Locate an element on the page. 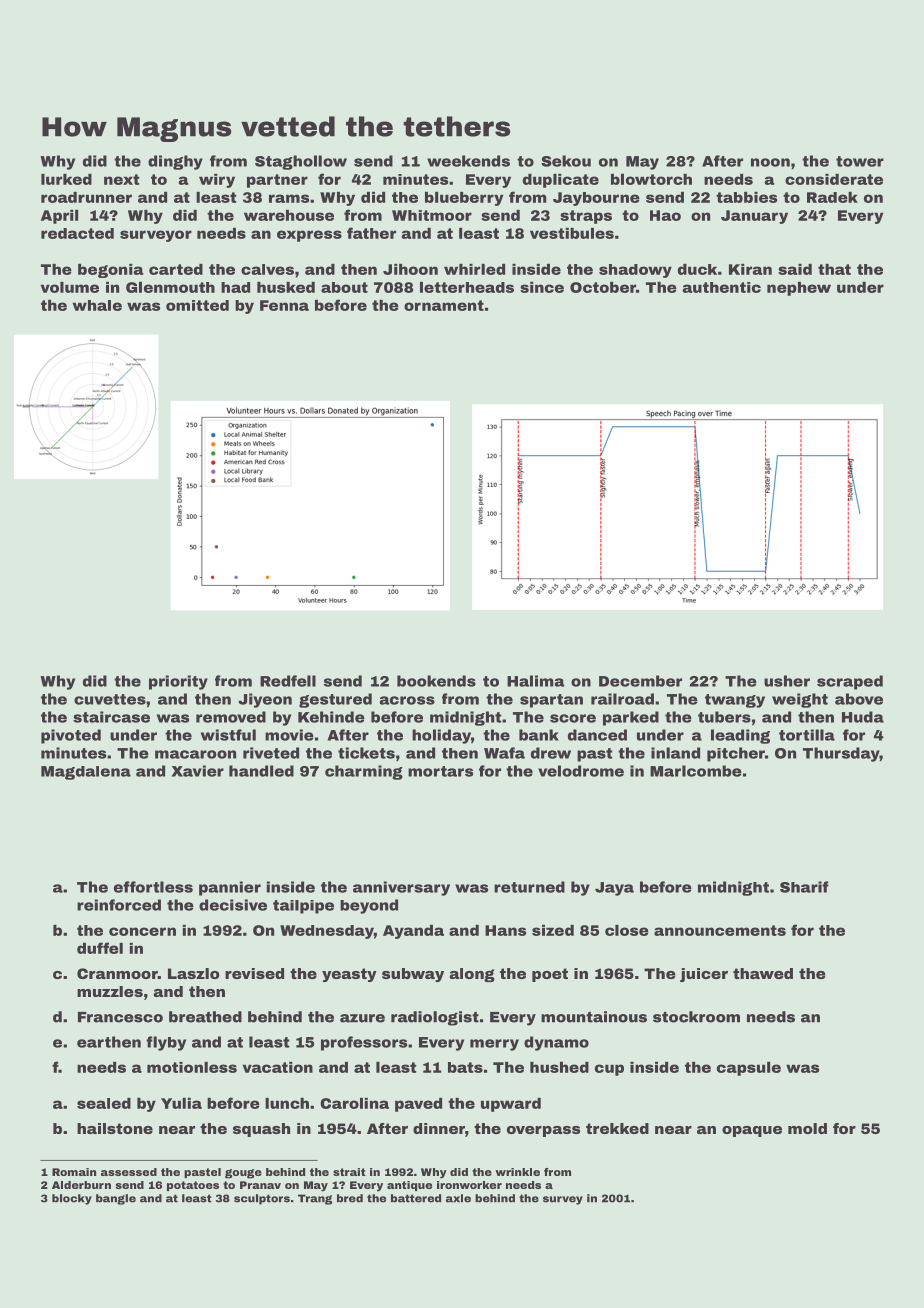  anniversary is located at coordinates (401, 888).
